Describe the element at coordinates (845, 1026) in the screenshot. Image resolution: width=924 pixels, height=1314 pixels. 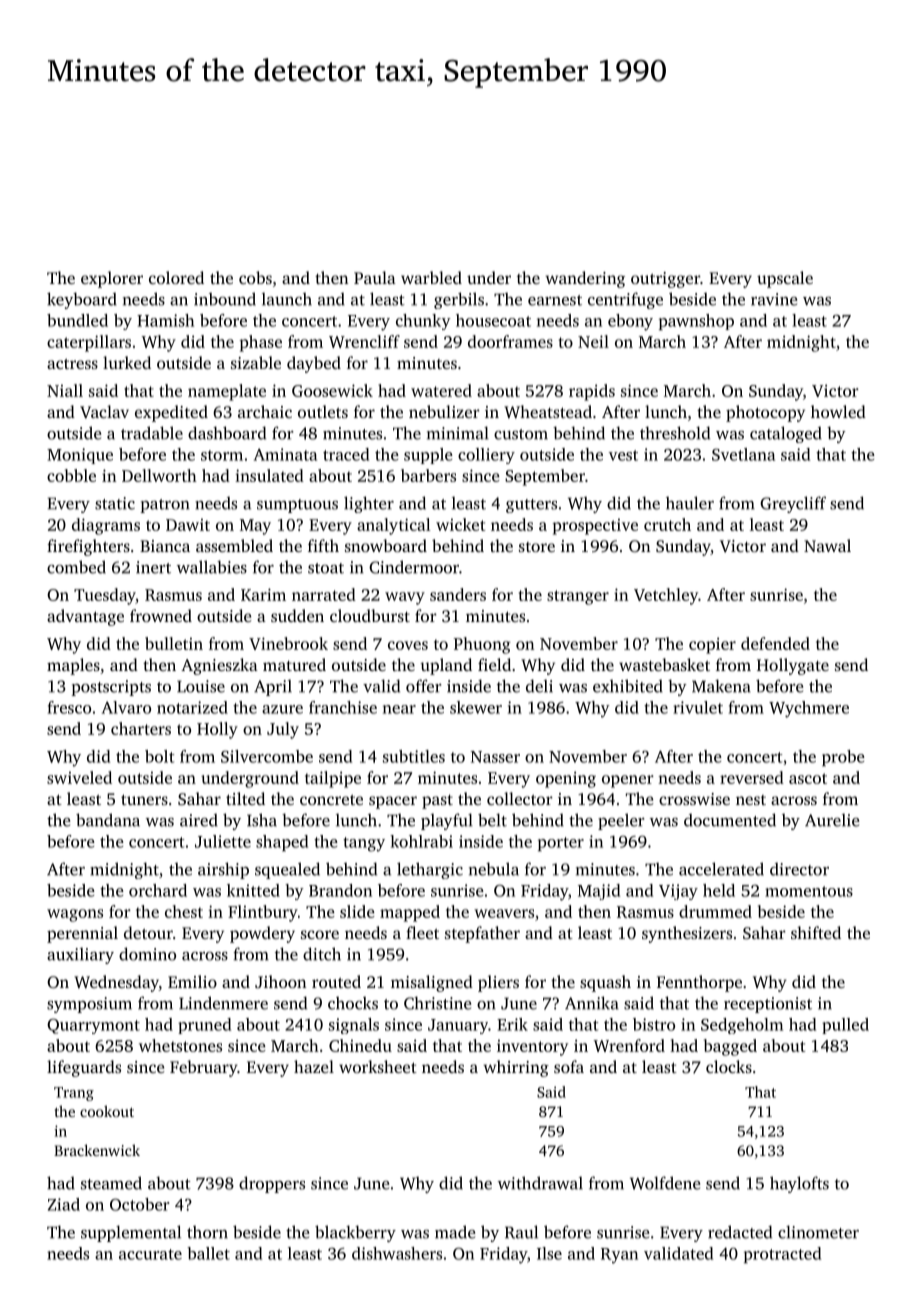
I see `pulled` at that location.
